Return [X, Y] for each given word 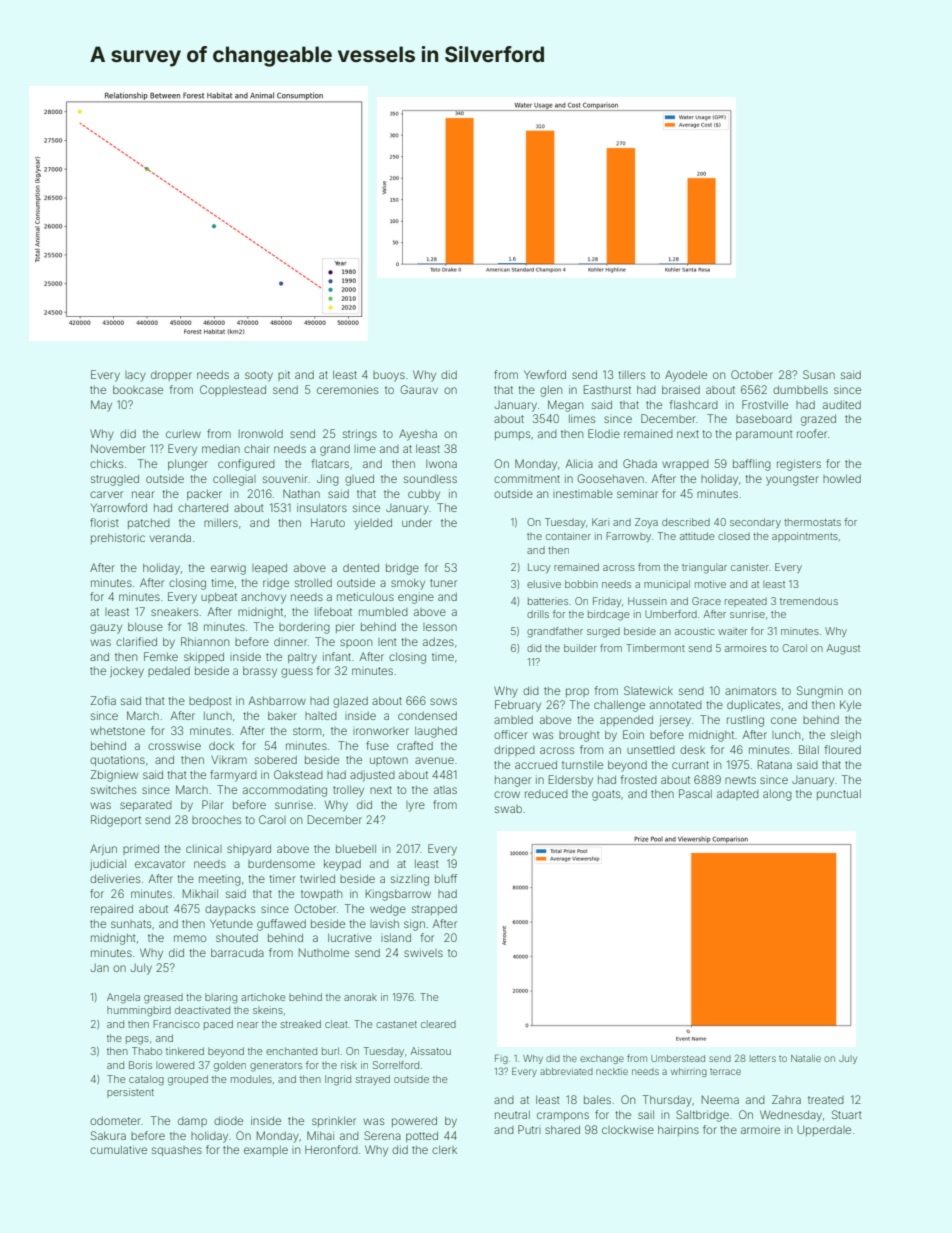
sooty [259, 376]
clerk [444, 1150]
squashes [177, 1151]
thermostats [812, 522]
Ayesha [418, 435]
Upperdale [824, 1131]
